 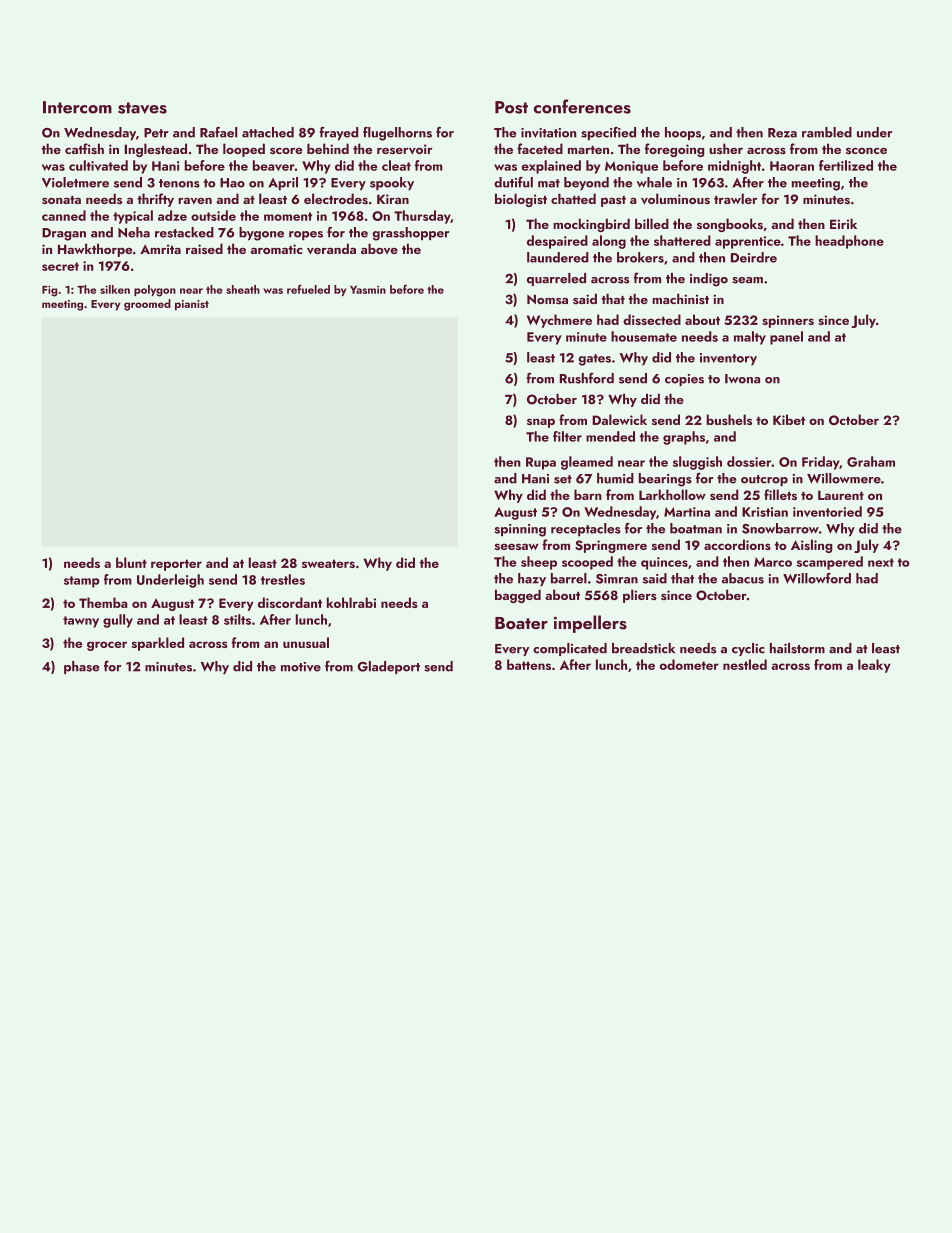 I want to click on blunt, so click(x=131, y=562).
